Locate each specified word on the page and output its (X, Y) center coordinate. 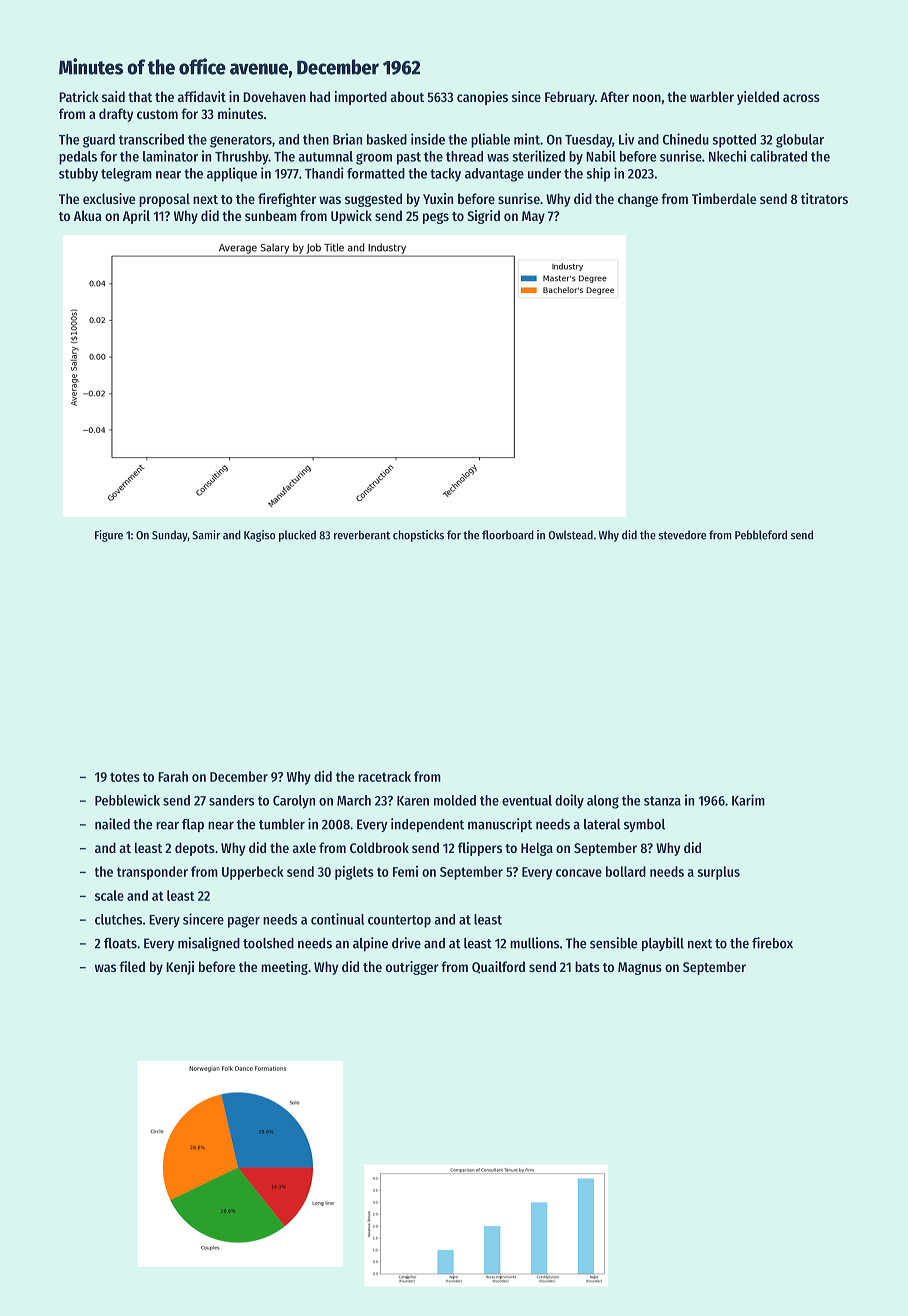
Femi (405, 871)
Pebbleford (761, 535)
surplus (719, 873)
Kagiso (259, 536)
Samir (206, 535)
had (320, 96)
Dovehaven (274, 96)
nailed (112, 824)
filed (132, 966)
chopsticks (418, 536)
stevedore (682, 535)
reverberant (362, 535)
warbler (712, 96)
